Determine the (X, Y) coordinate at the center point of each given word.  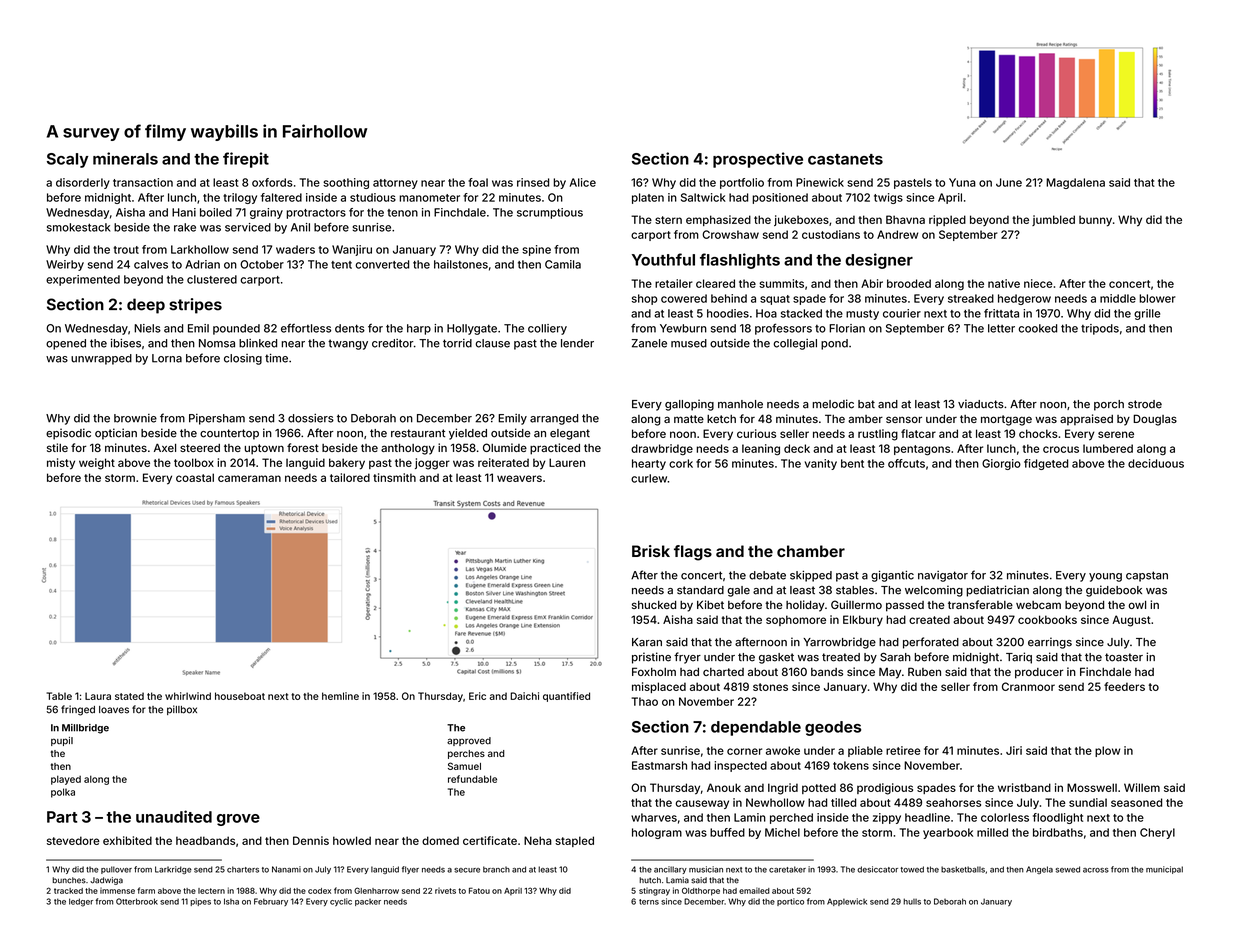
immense (117, 891)
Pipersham (217, 419)
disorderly (83, 183)
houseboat (240, 696)
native (1004, 283)
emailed (754, 890)
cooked (1037, 328)
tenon (402, 213)
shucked (654, 605)
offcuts (906, 463)
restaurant (418, 433)
